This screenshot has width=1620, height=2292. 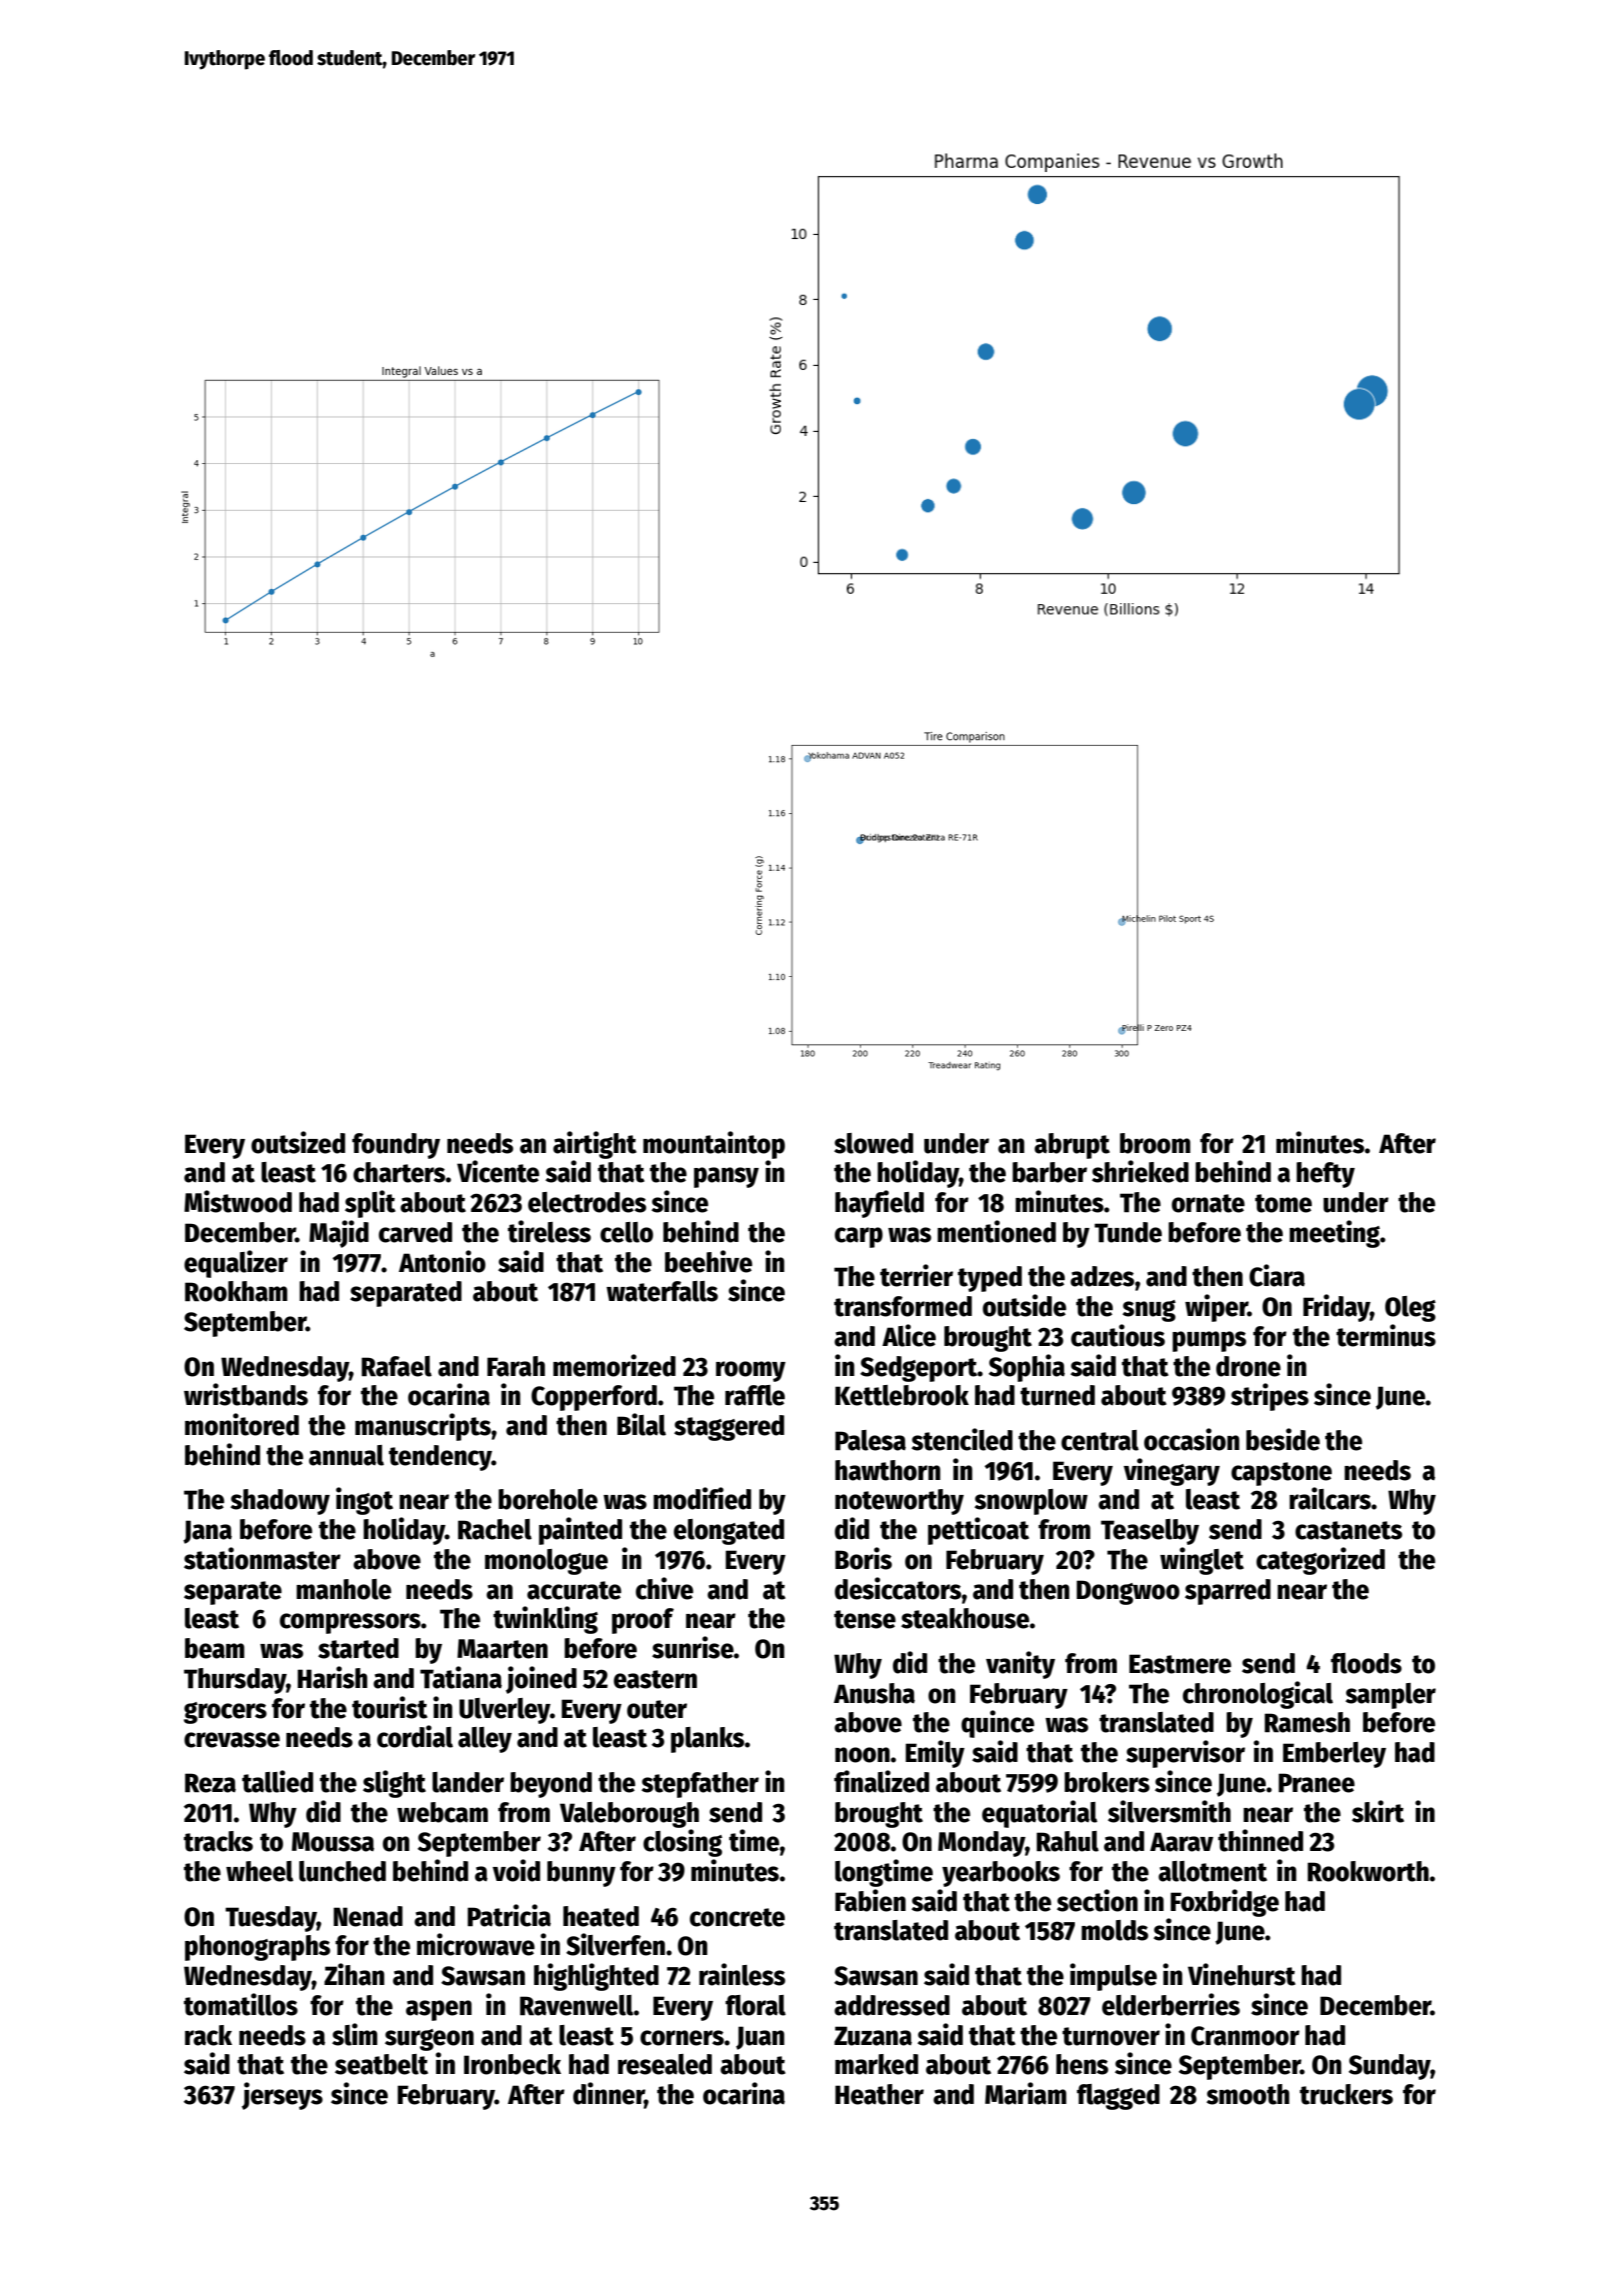 What do you see at coordinates (873, 1143) in the screenshot?
I see `slowed` at bounding box center [873, 1143].
